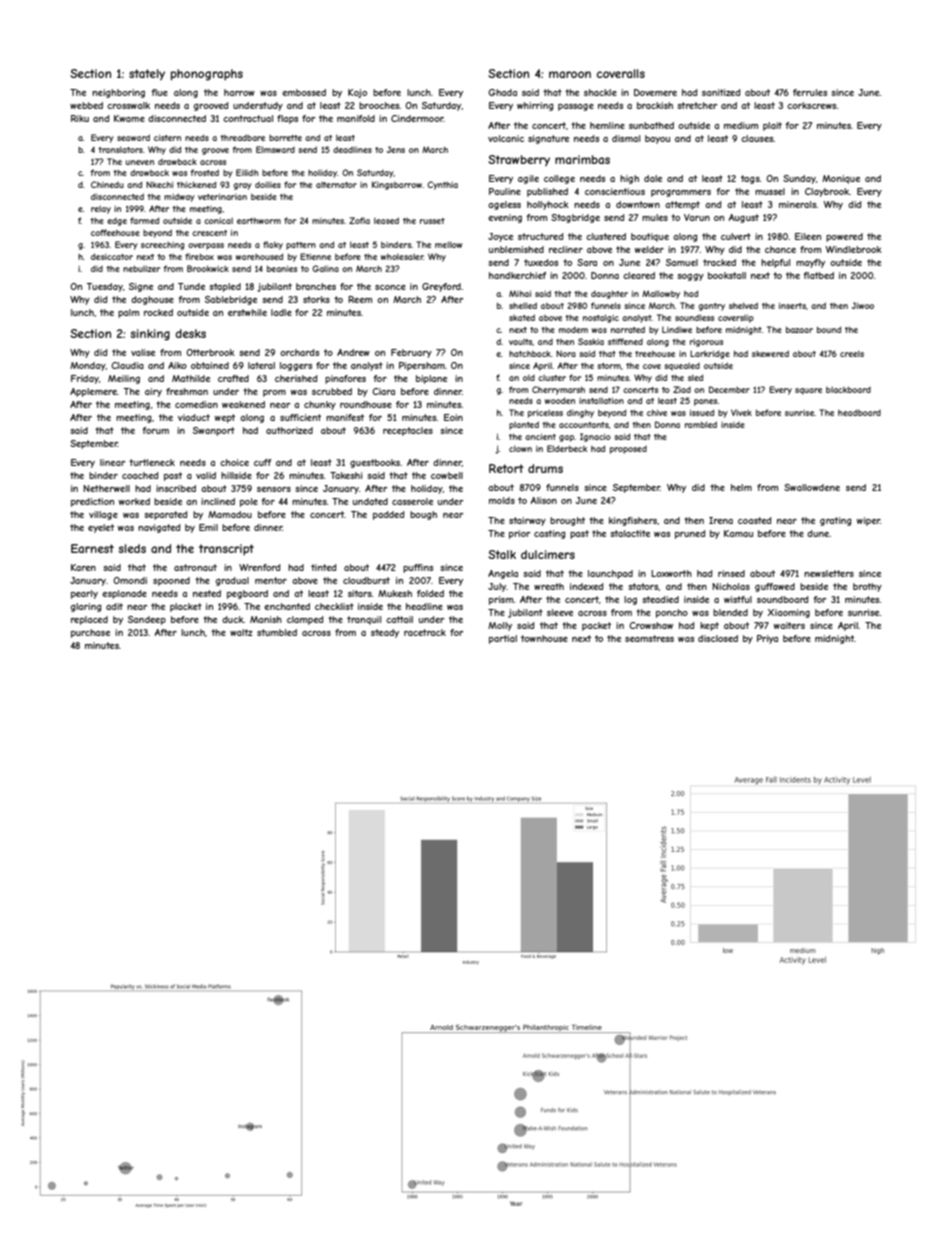 The height and width of the document is (1233, 952). What do you see at coordinates (506, 468) in the document?
I see `Retort` at bounding box center [506, 468].
